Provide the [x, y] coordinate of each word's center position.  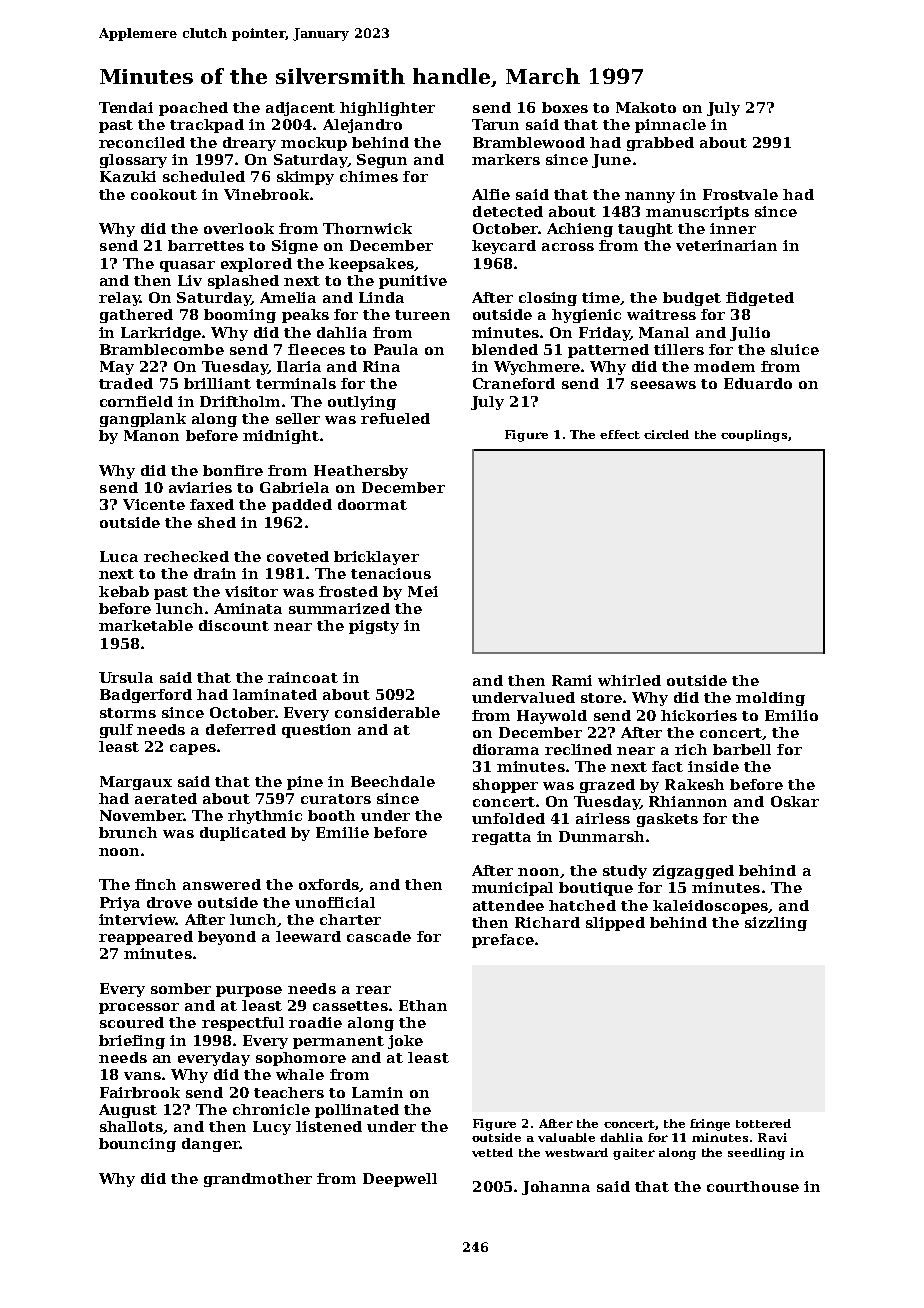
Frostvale [740, 194]
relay [119, 299]
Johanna [556, 1188]
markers [506, 159]
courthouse [753, 1186]
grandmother [258, 1180]
